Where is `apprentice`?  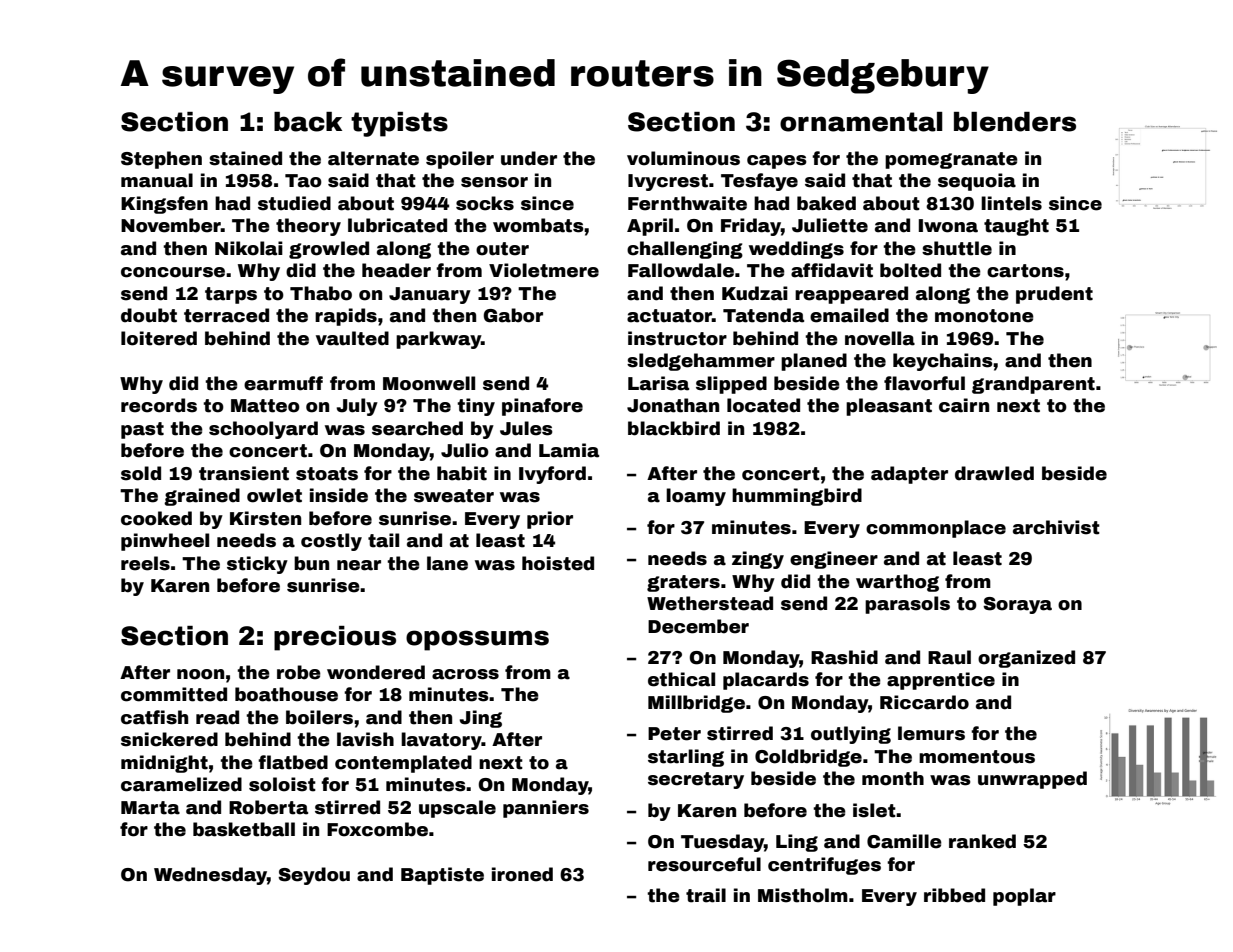 apprentice is located at coordinates (941, 681).
